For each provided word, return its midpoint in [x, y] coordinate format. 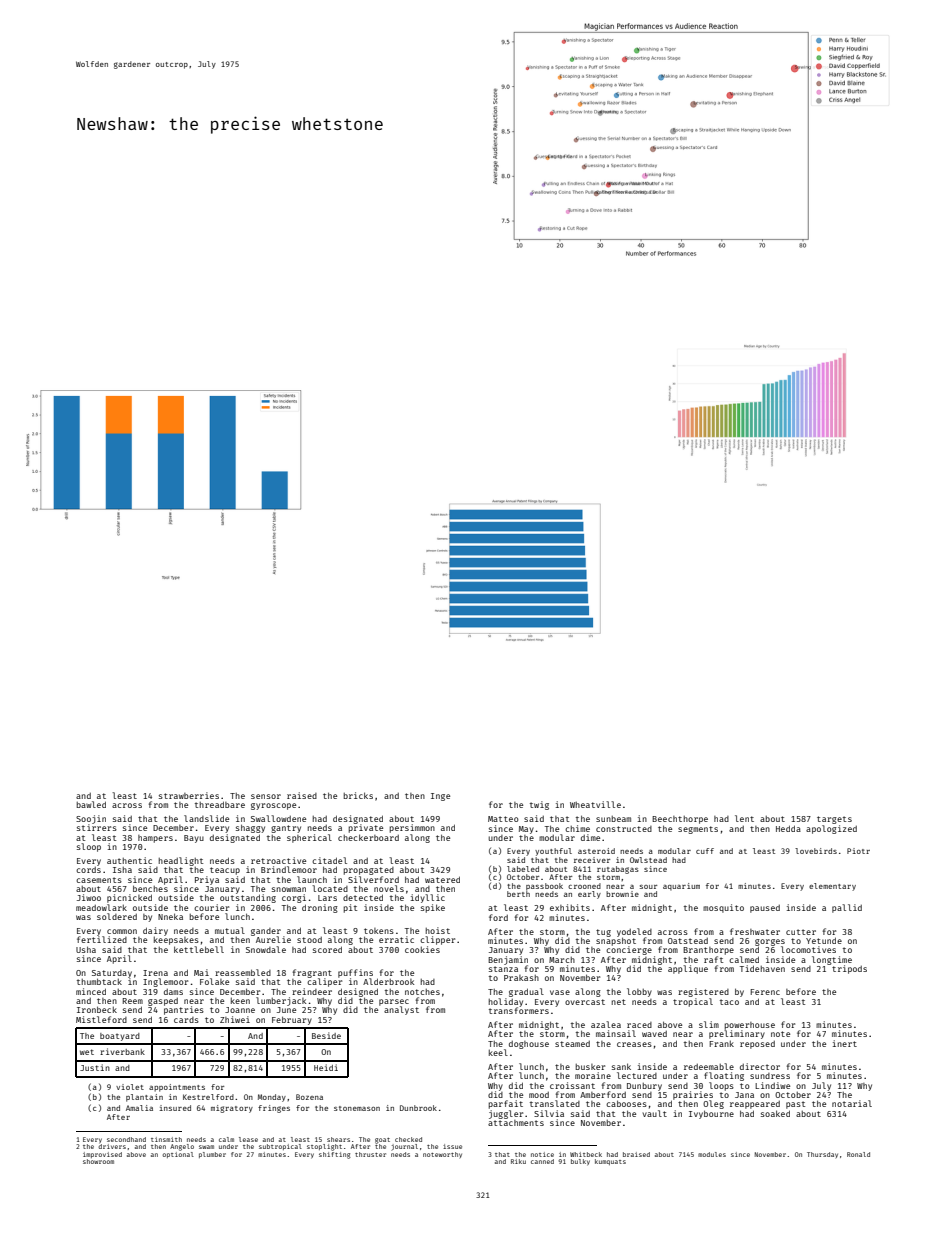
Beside [326, 1035]
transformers [519, 1010]
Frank [722, 1043]
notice [542, 1154]
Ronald [858, 1154]
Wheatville [595, 804]
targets [834, 820]
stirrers [97, 827]
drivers [112, 1146]
